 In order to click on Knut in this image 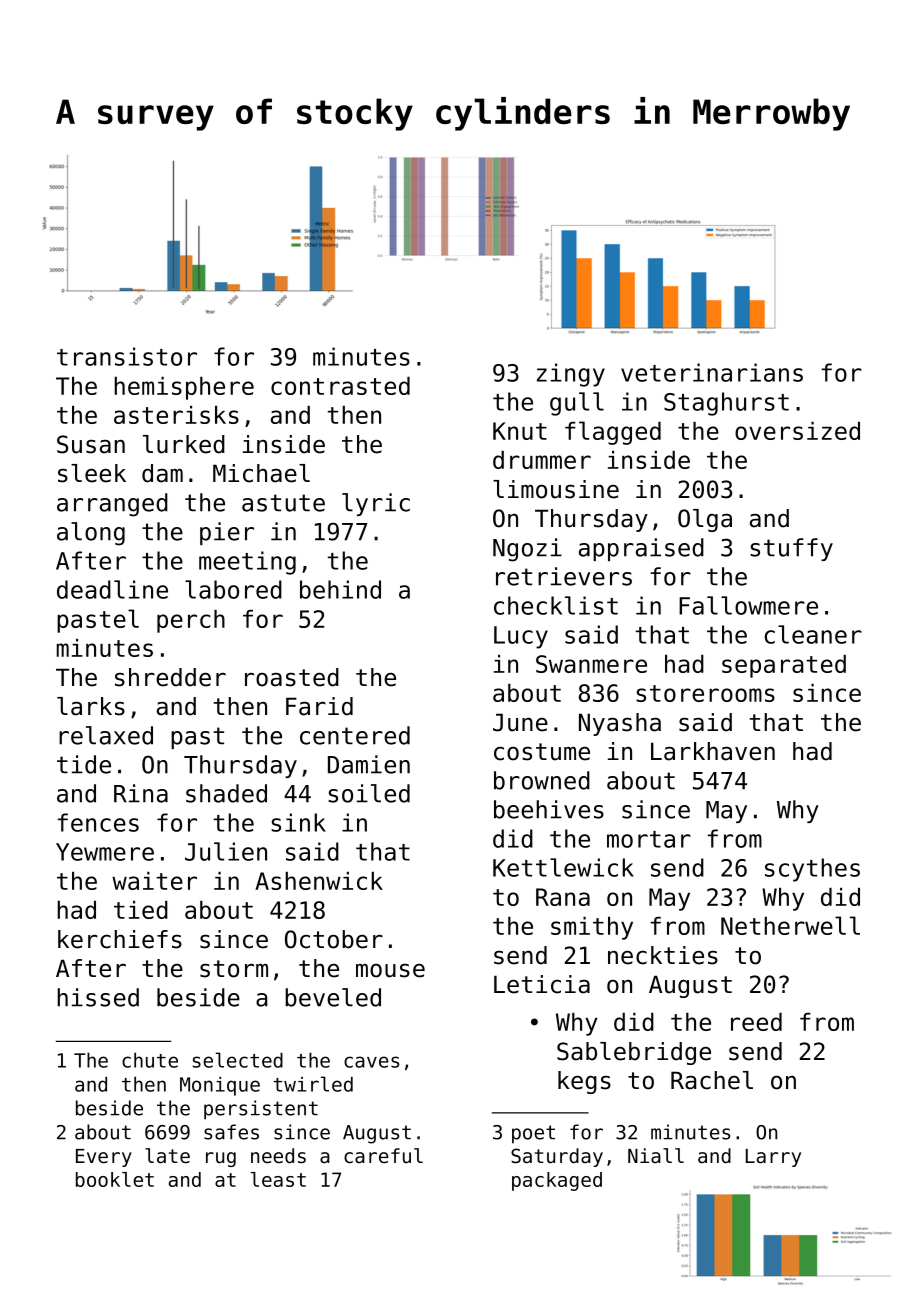, I will do `click(520, 431)`.
